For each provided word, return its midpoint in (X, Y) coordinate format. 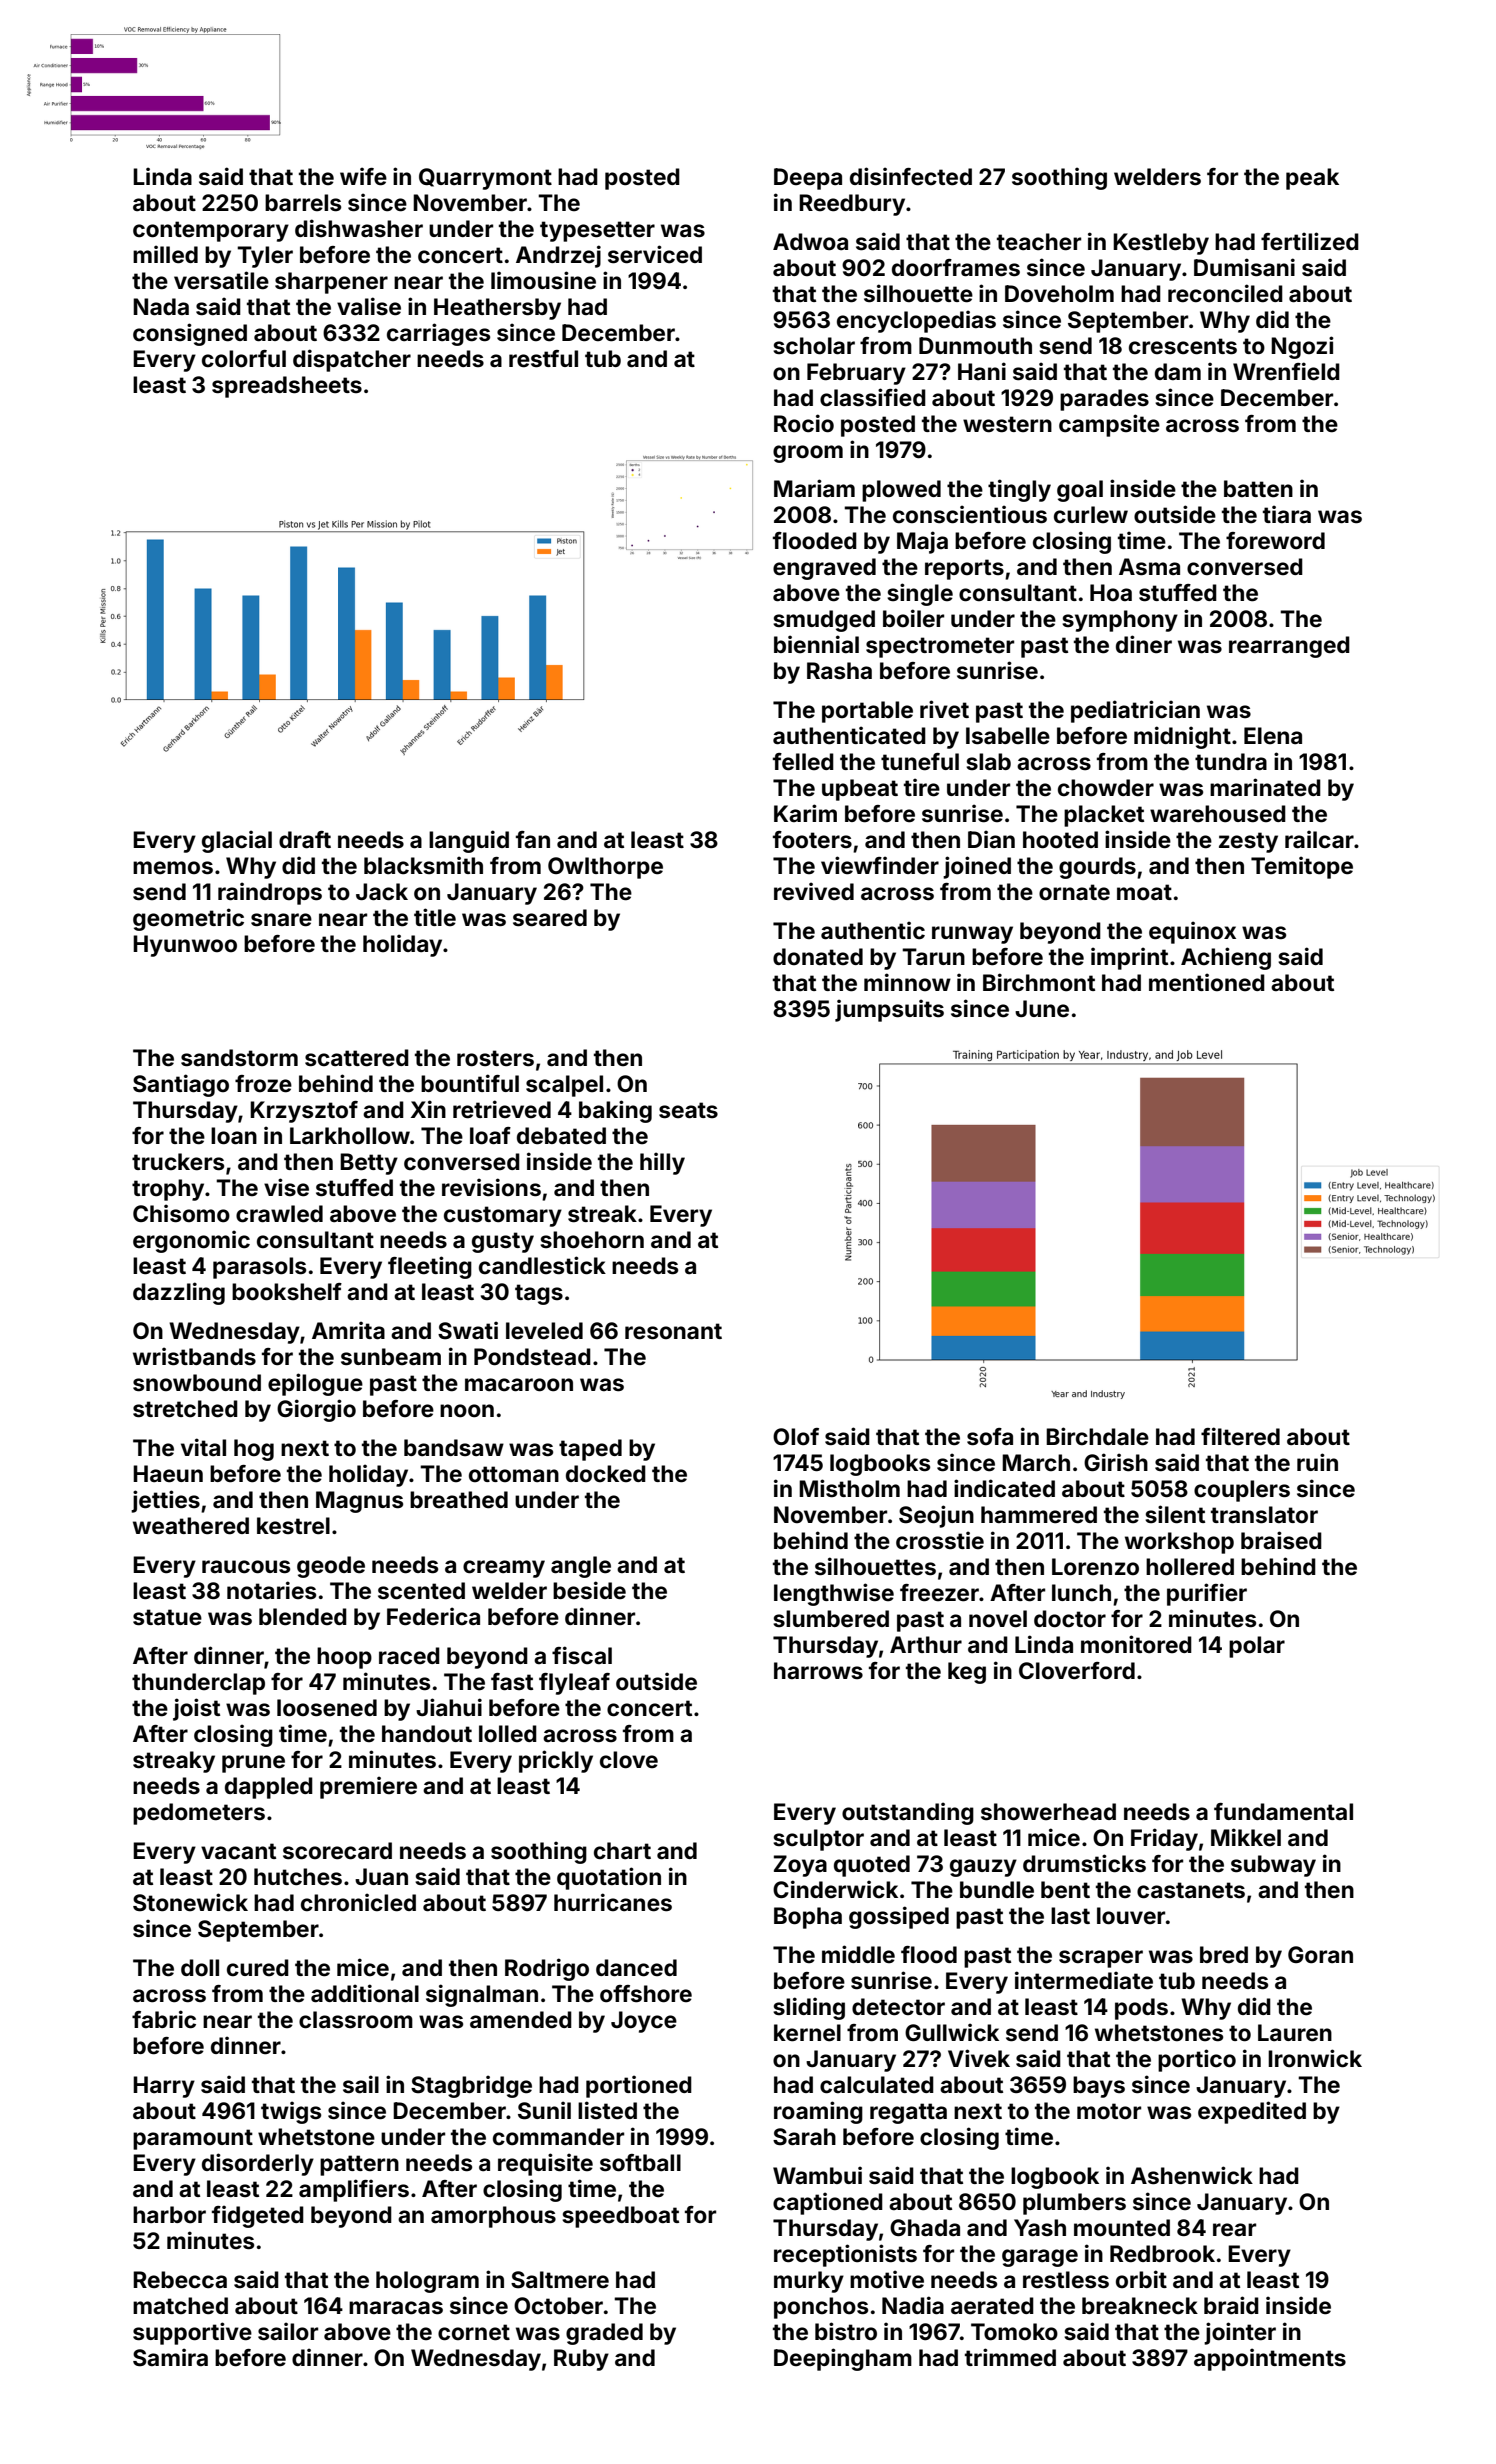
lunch (1081, 1592)
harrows (818, 1671)
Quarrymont (485, 179)
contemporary (211, 231)
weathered (191, 1526)
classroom (356, 2020)
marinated (1265, 787)
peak (1312, 179)
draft (305, 840)
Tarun (933, 956)
